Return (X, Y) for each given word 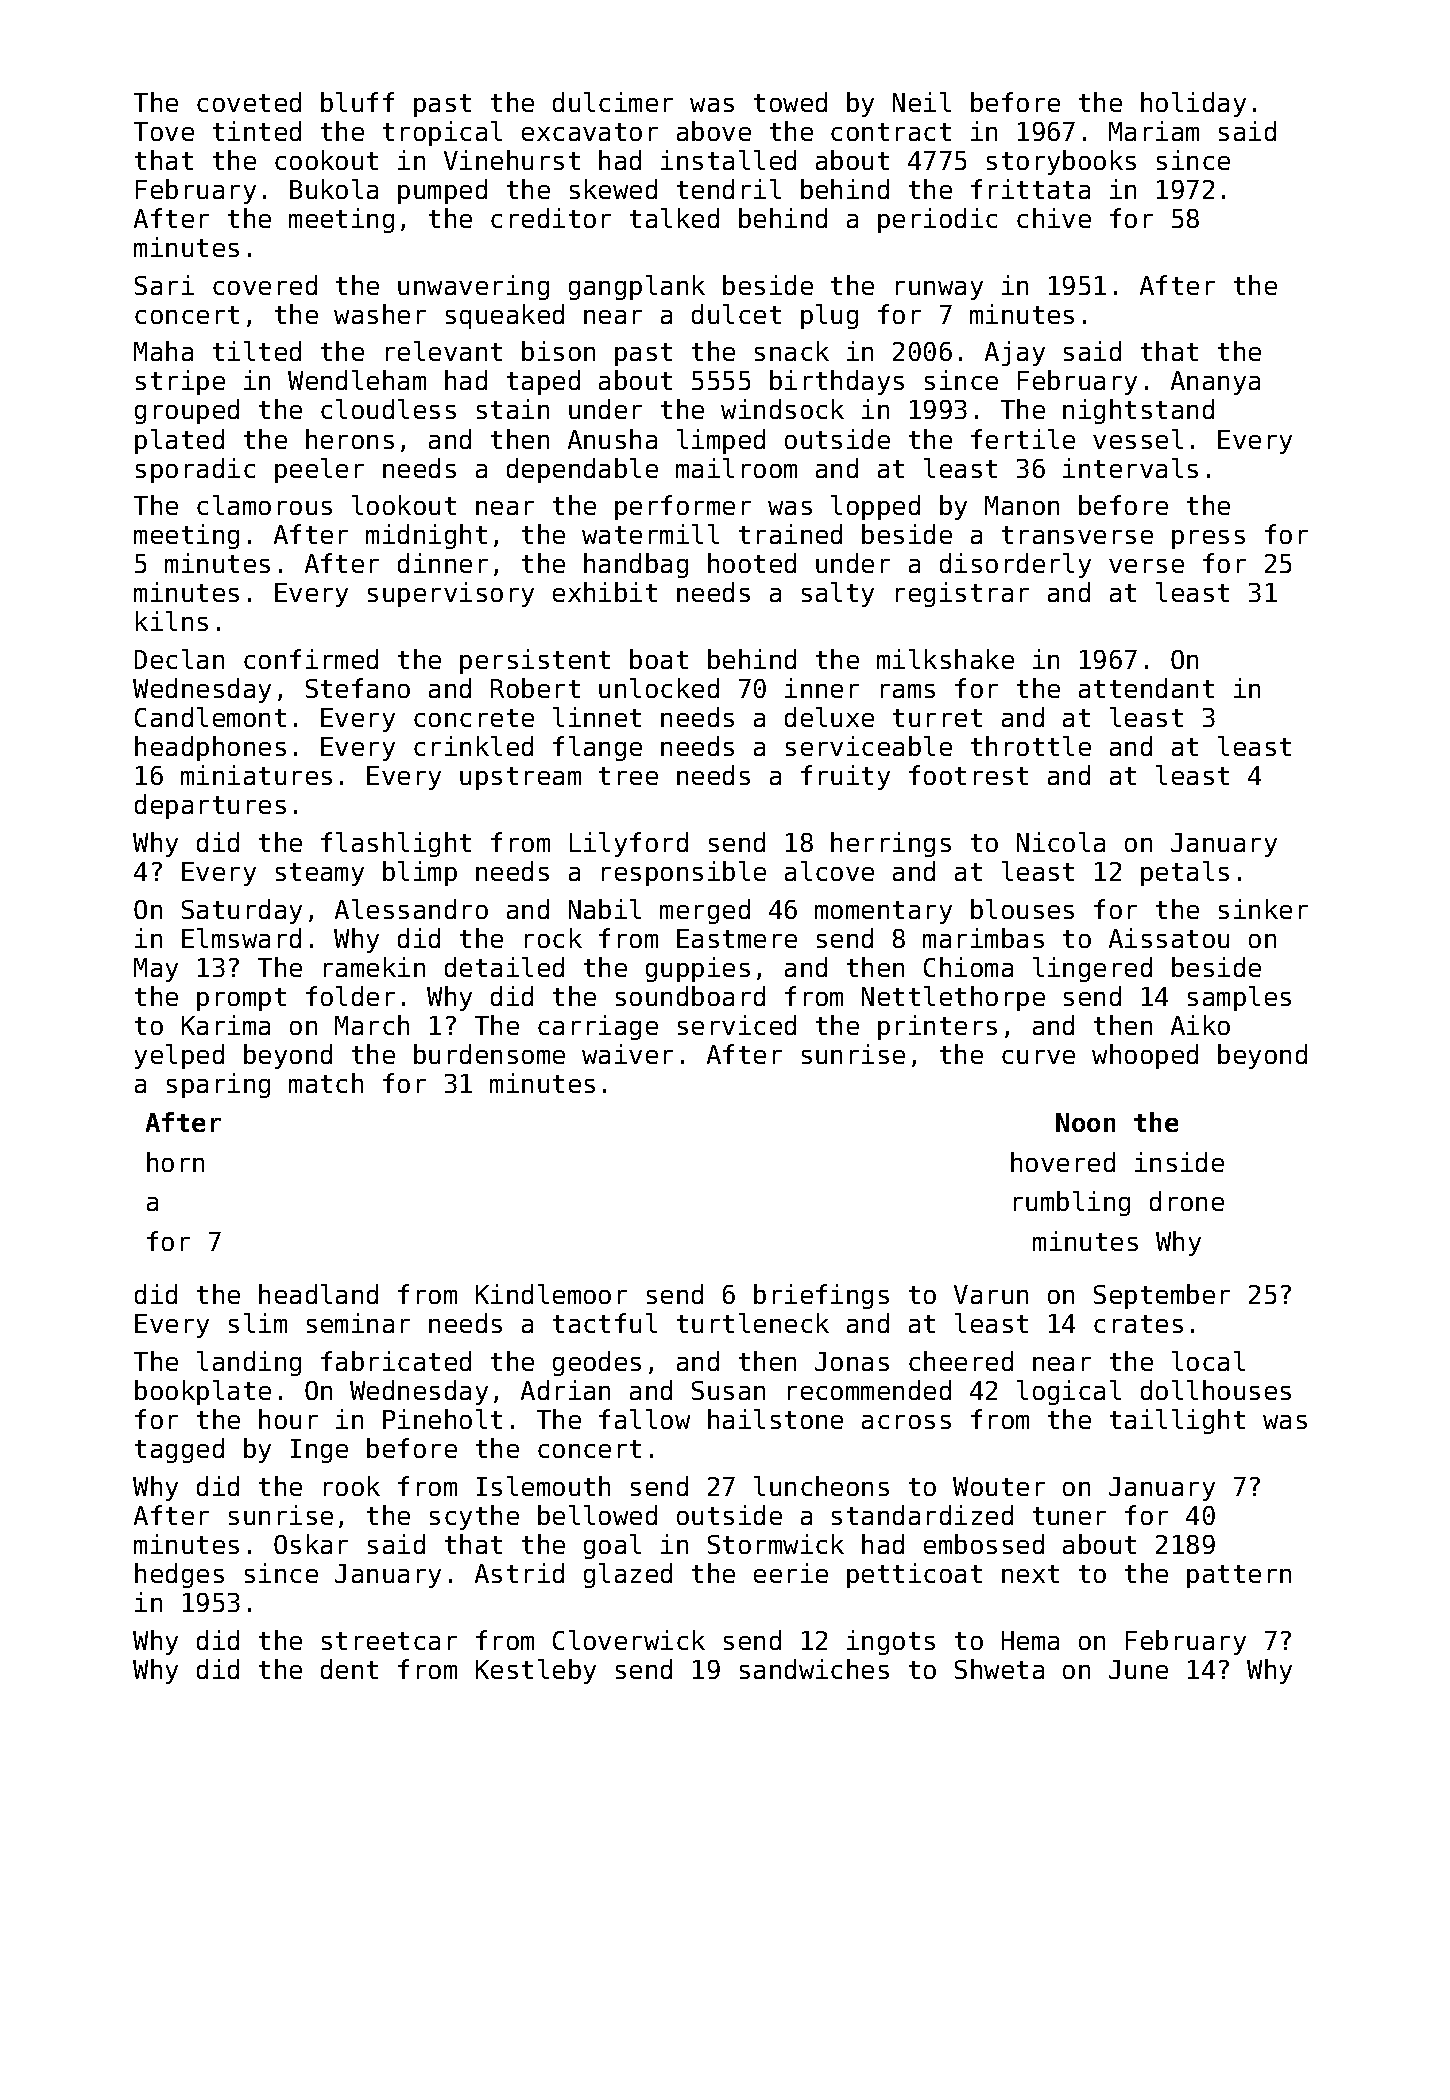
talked (674, 218)
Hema (1030, 1640)
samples (1239, 998)
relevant (444, 351)
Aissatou (1169, 938)
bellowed (597, 1515)
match (326, 1083)
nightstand (1138, 411)
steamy (320, 874)
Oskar (311, 1544)
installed (728, 160)
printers (937, 1027)
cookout (326, 160)
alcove (829, 871)
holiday (1193, 104)
